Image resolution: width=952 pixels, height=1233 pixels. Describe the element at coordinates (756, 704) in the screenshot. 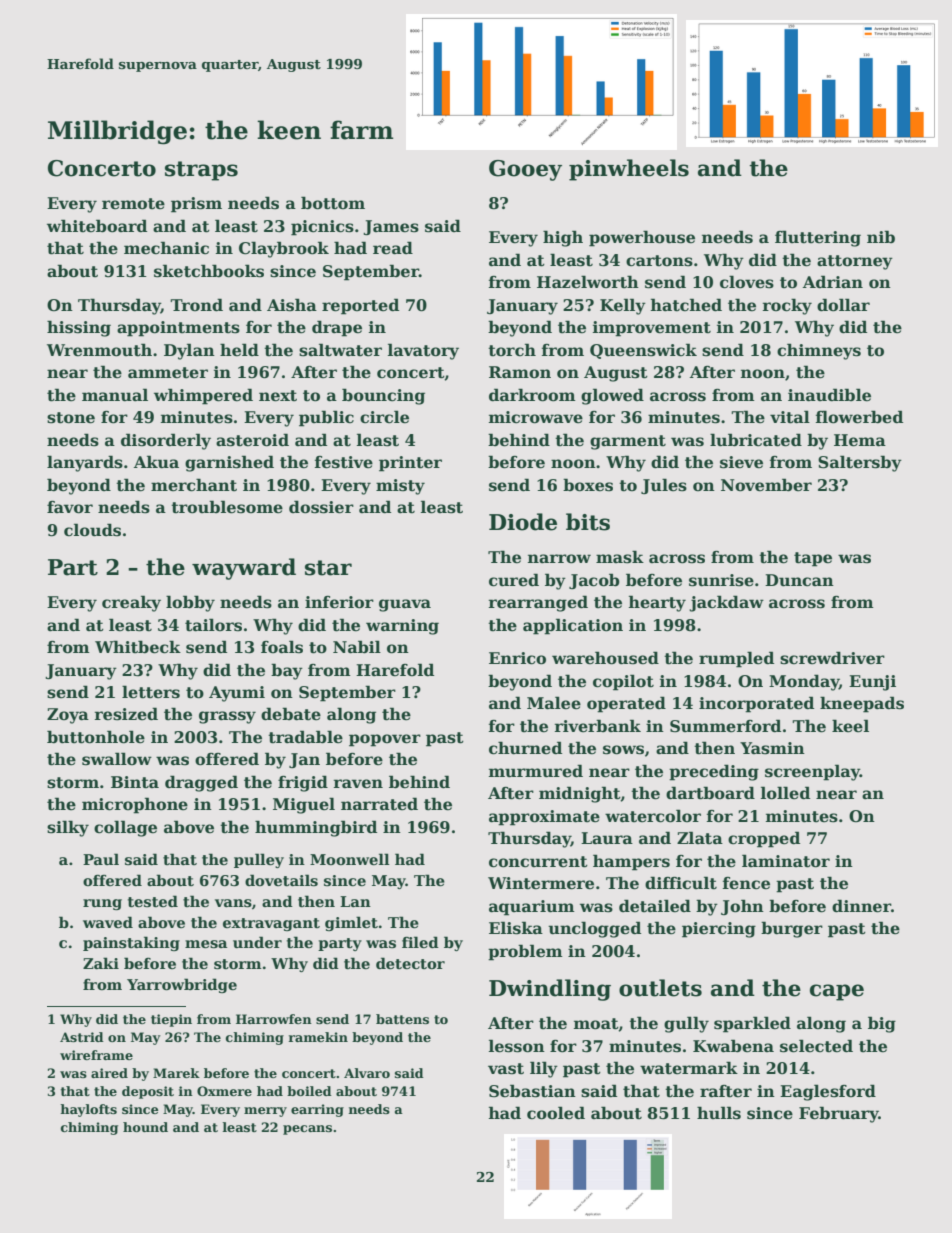

I see `incorporated` at that location.
